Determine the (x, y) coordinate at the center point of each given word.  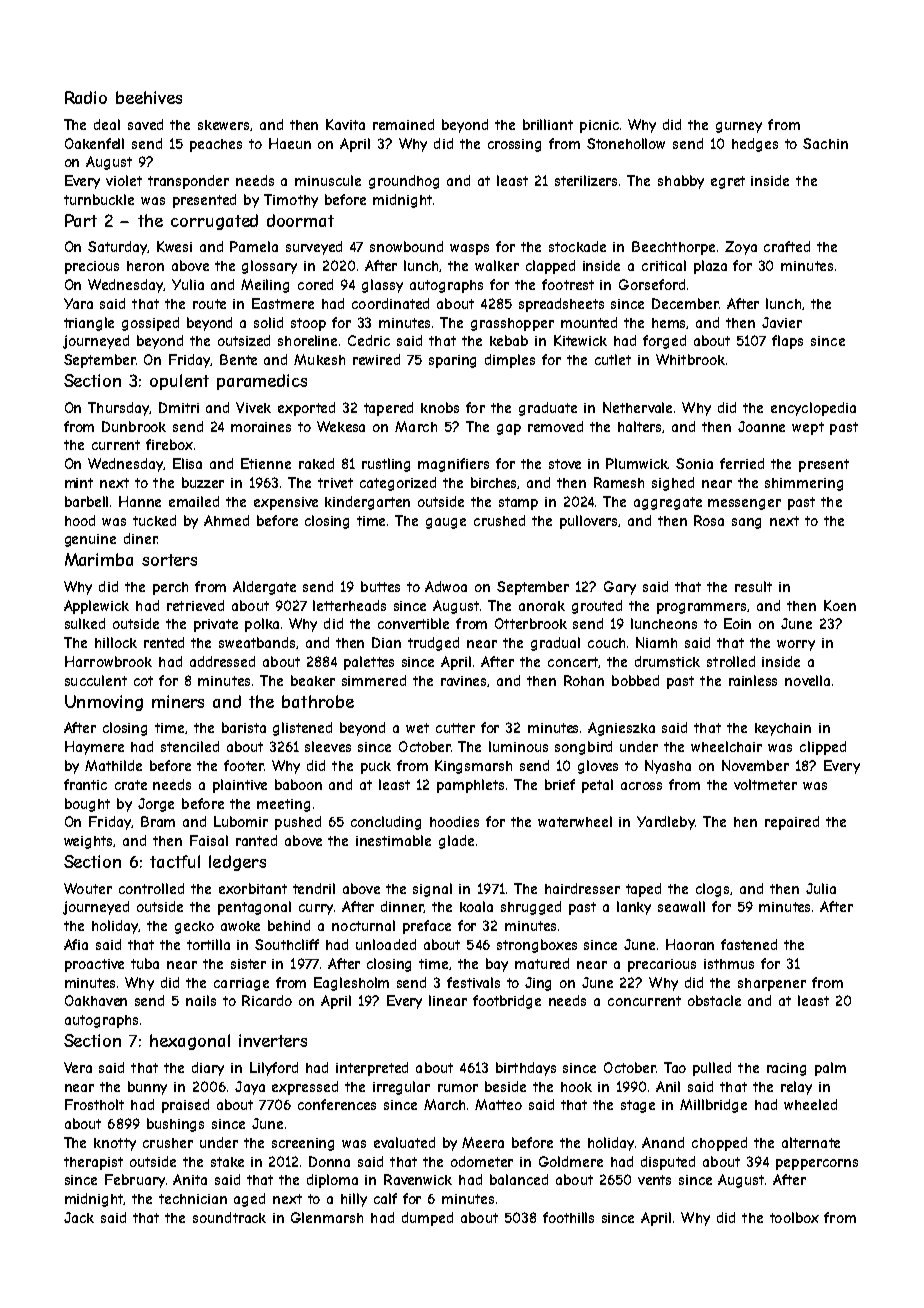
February (135, 1181)
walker (497, 265)
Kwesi (174, 246)
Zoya (741, 248)
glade (456, 842)
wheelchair (726, 746)
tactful (175, 861)
